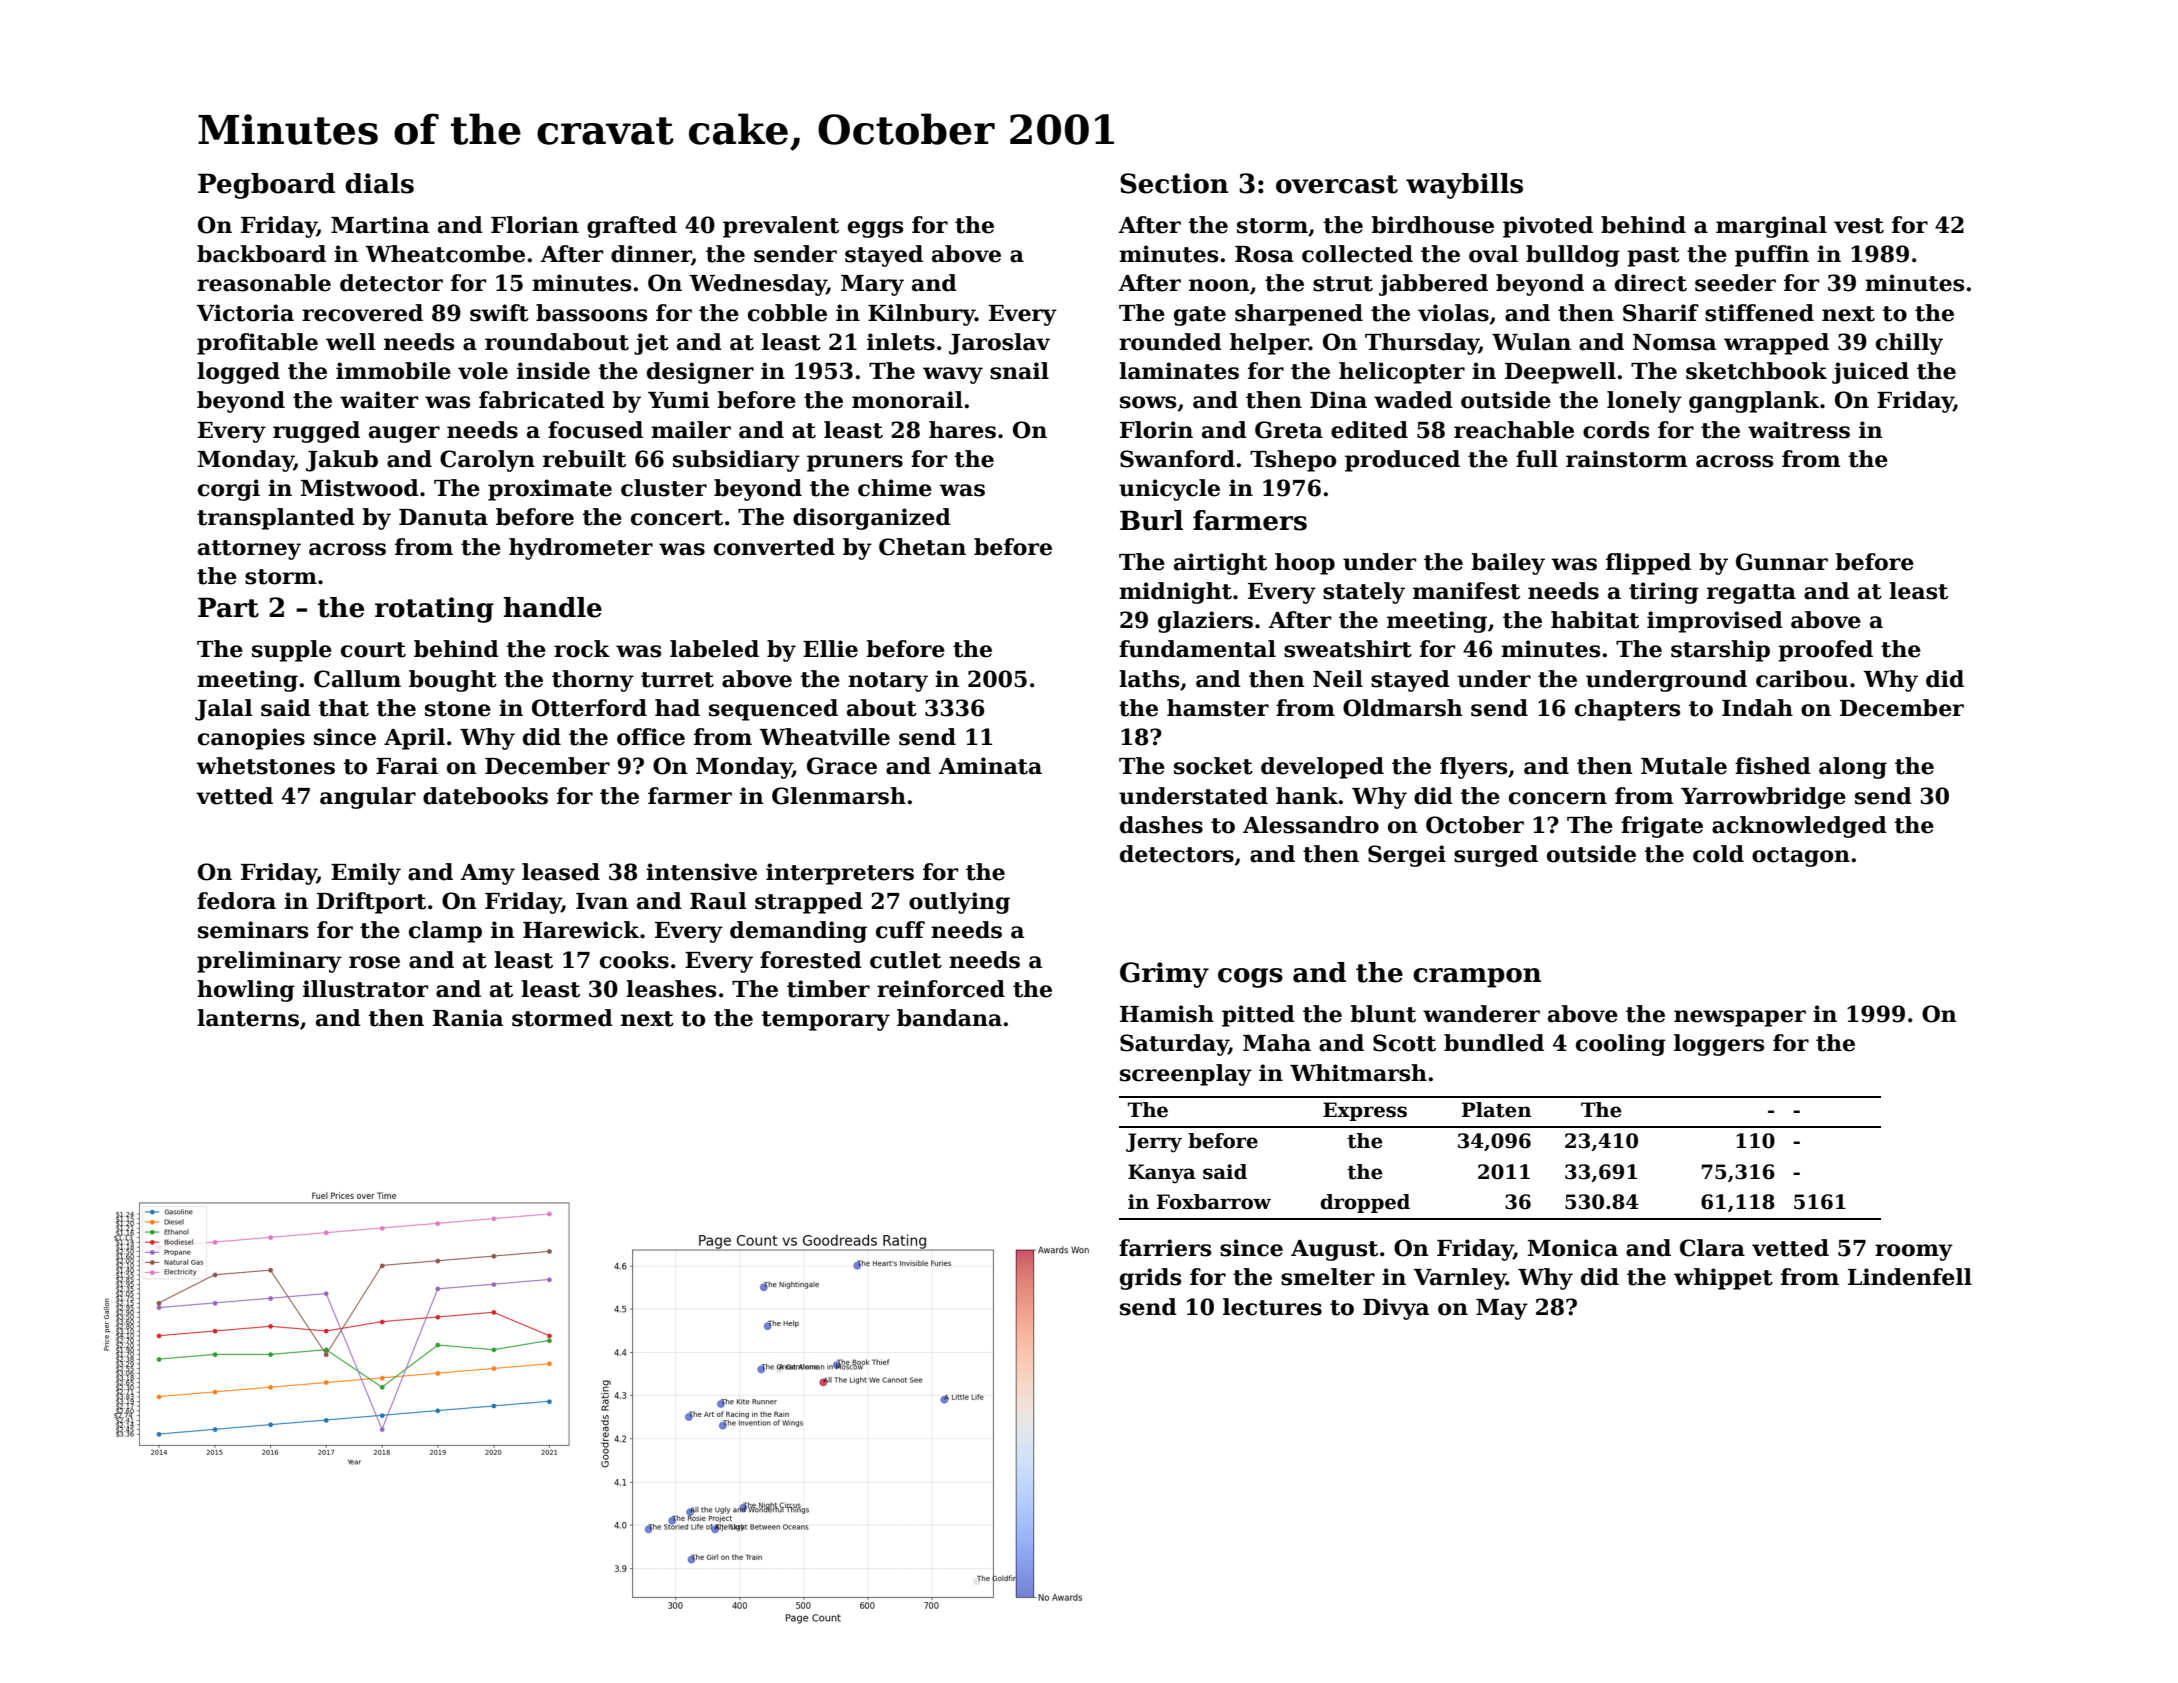 Image resolution: width=2178 pixels, height=1683 pixels. What do you see at coordinates (1466, 591) in the screenshot?
I see `manifest` at bounding box center [1466, 591].
